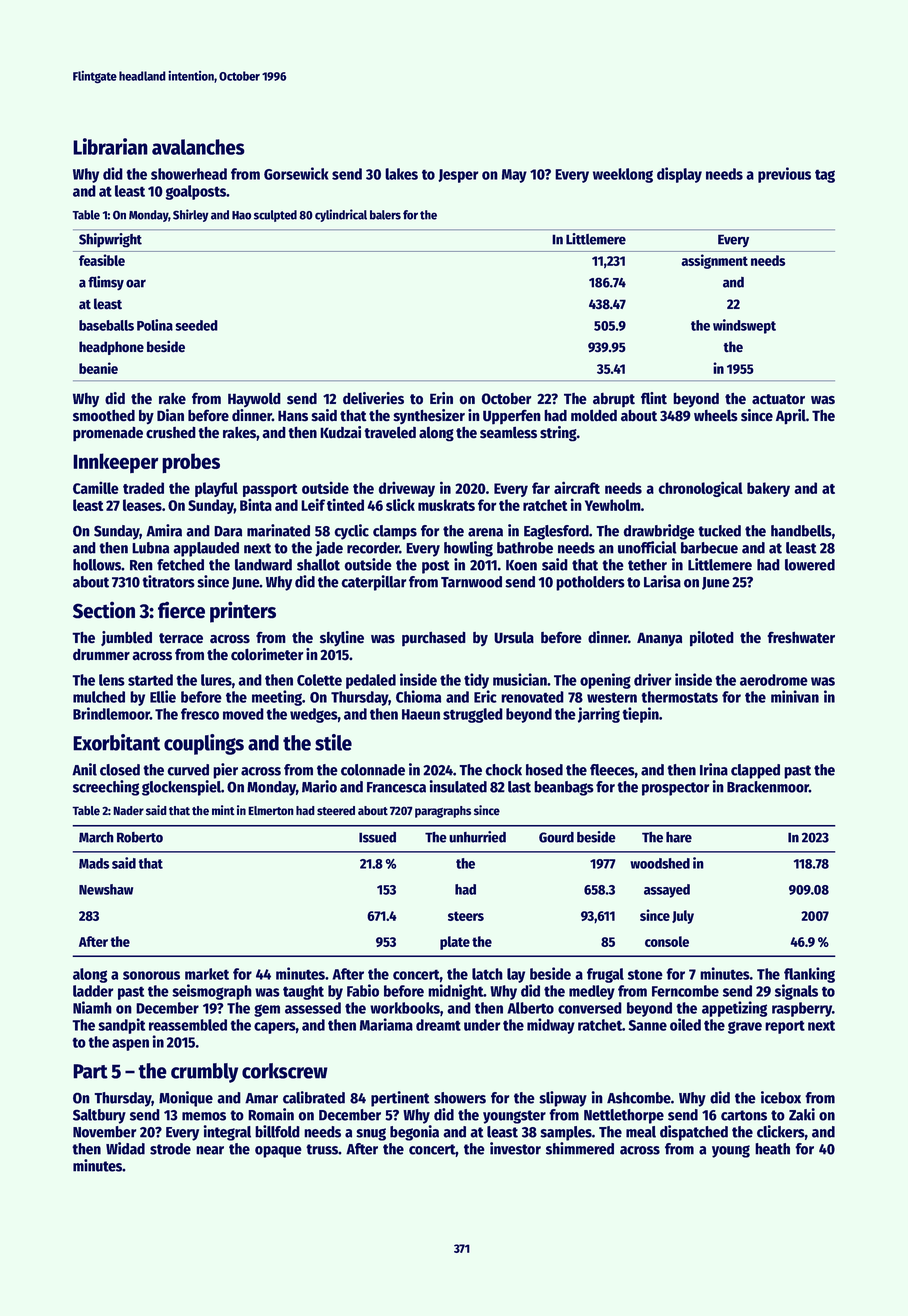  What do you see at coordinates (558, 434) in the screenshot?
I see `string` at bounding box center [558, 434].
